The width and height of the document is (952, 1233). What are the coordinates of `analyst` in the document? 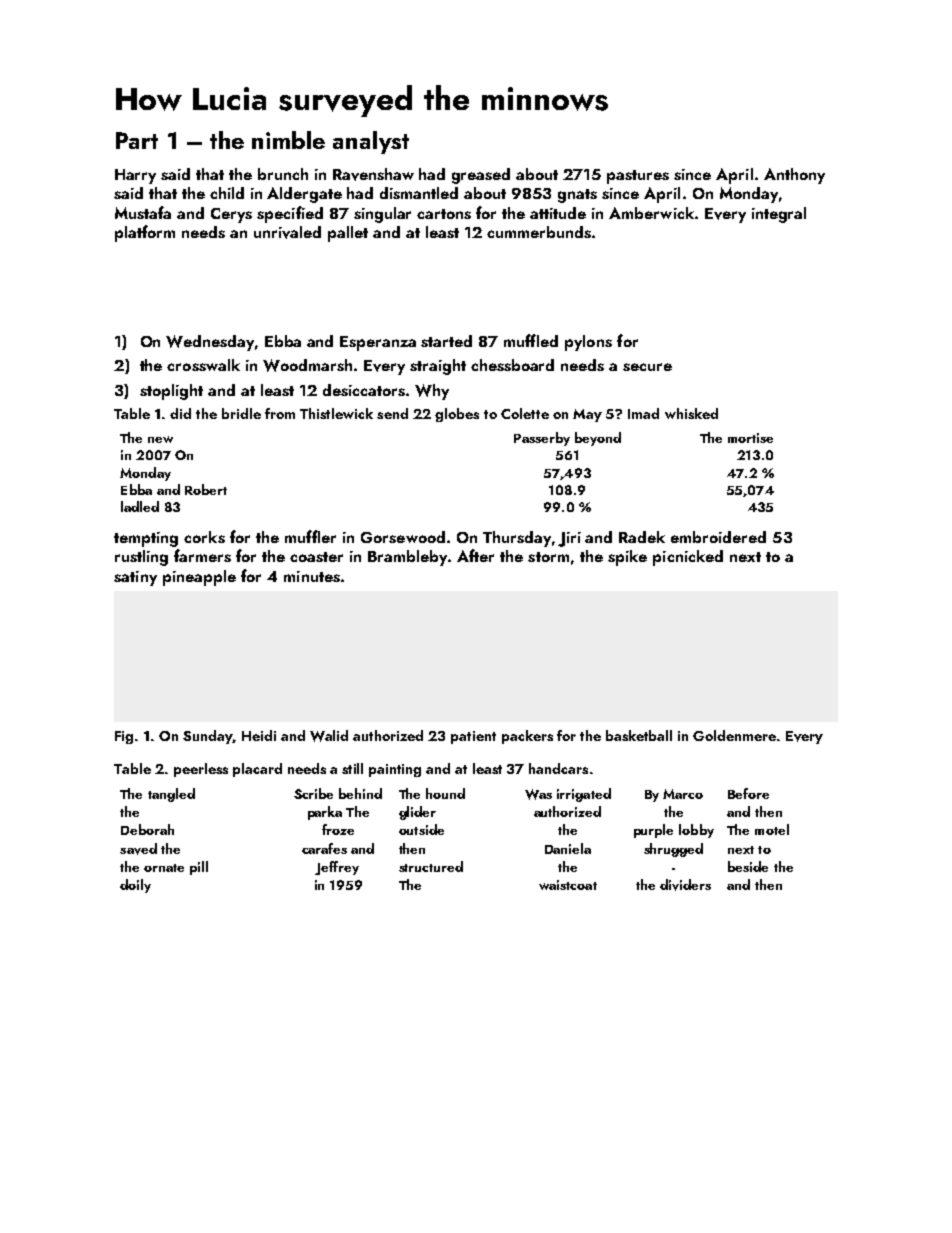 It's located at (371, 142).
